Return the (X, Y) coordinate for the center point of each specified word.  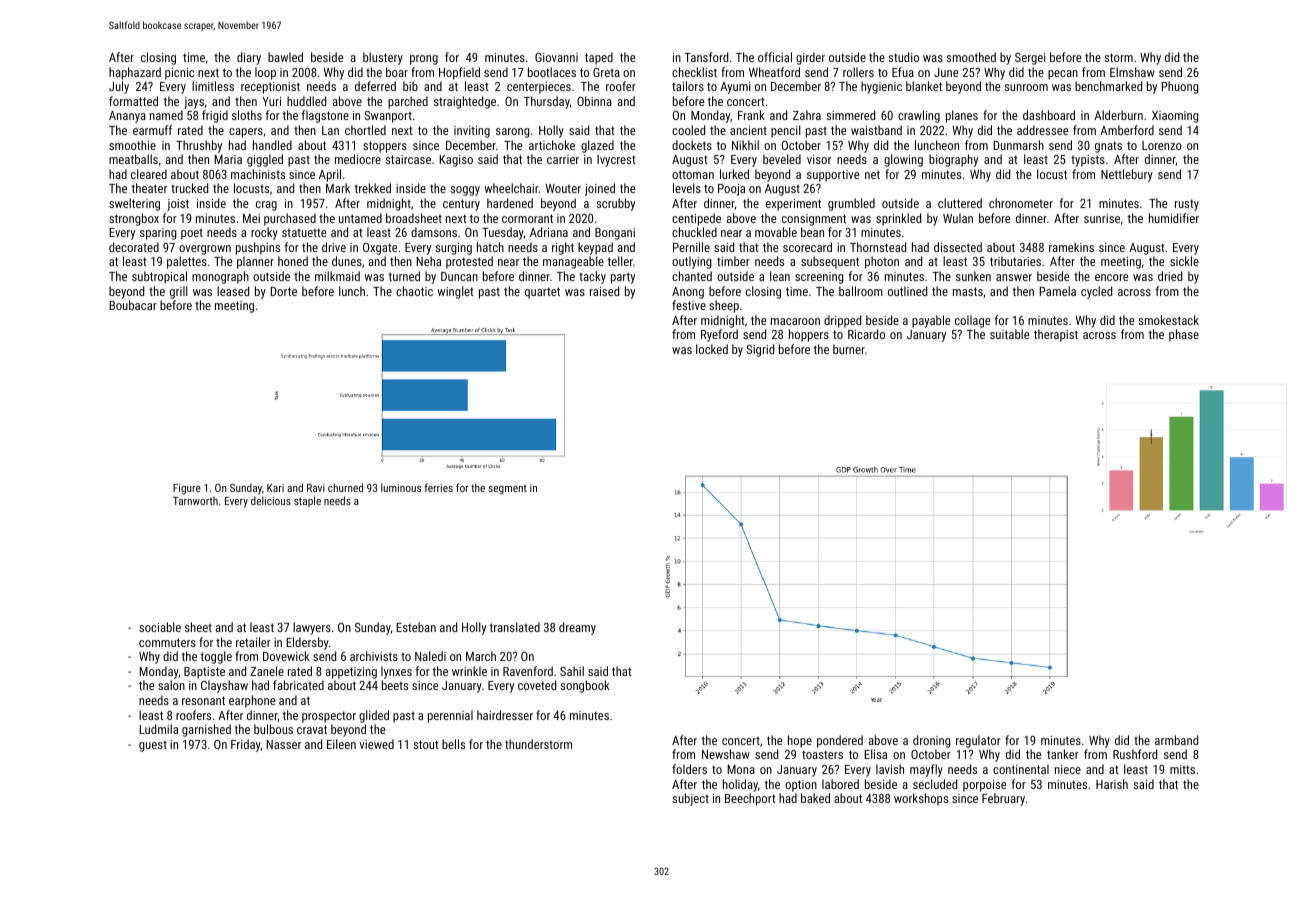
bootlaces (552, 72)
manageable (573, 262)
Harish (1112, 784)
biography (953, 160)
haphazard (135, 73)
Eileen (341, 744)
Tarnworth (195, 500)
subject (690, 799)
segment (507, 489)
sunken (973, 276)
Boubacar (133, 305)
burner (849, 349)
